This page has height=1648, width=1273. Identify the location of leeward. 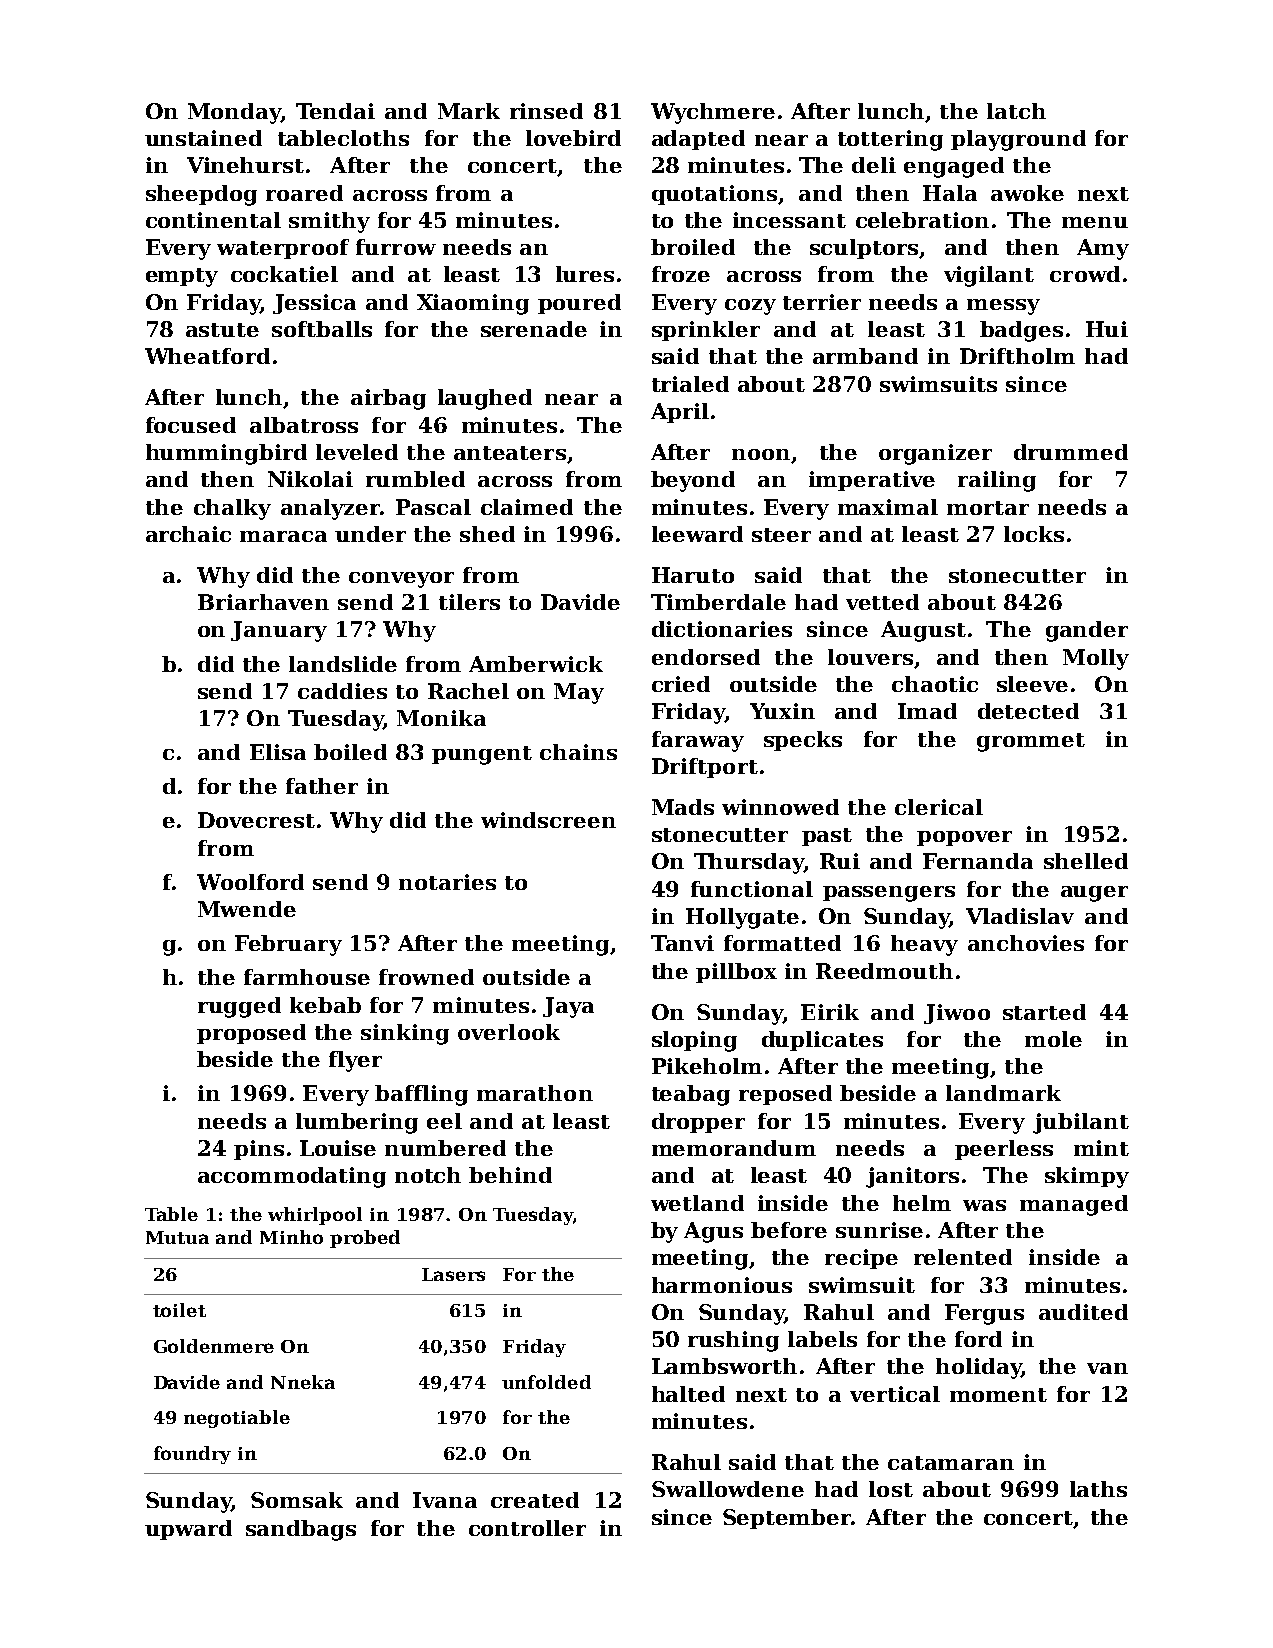
(697, 534).
